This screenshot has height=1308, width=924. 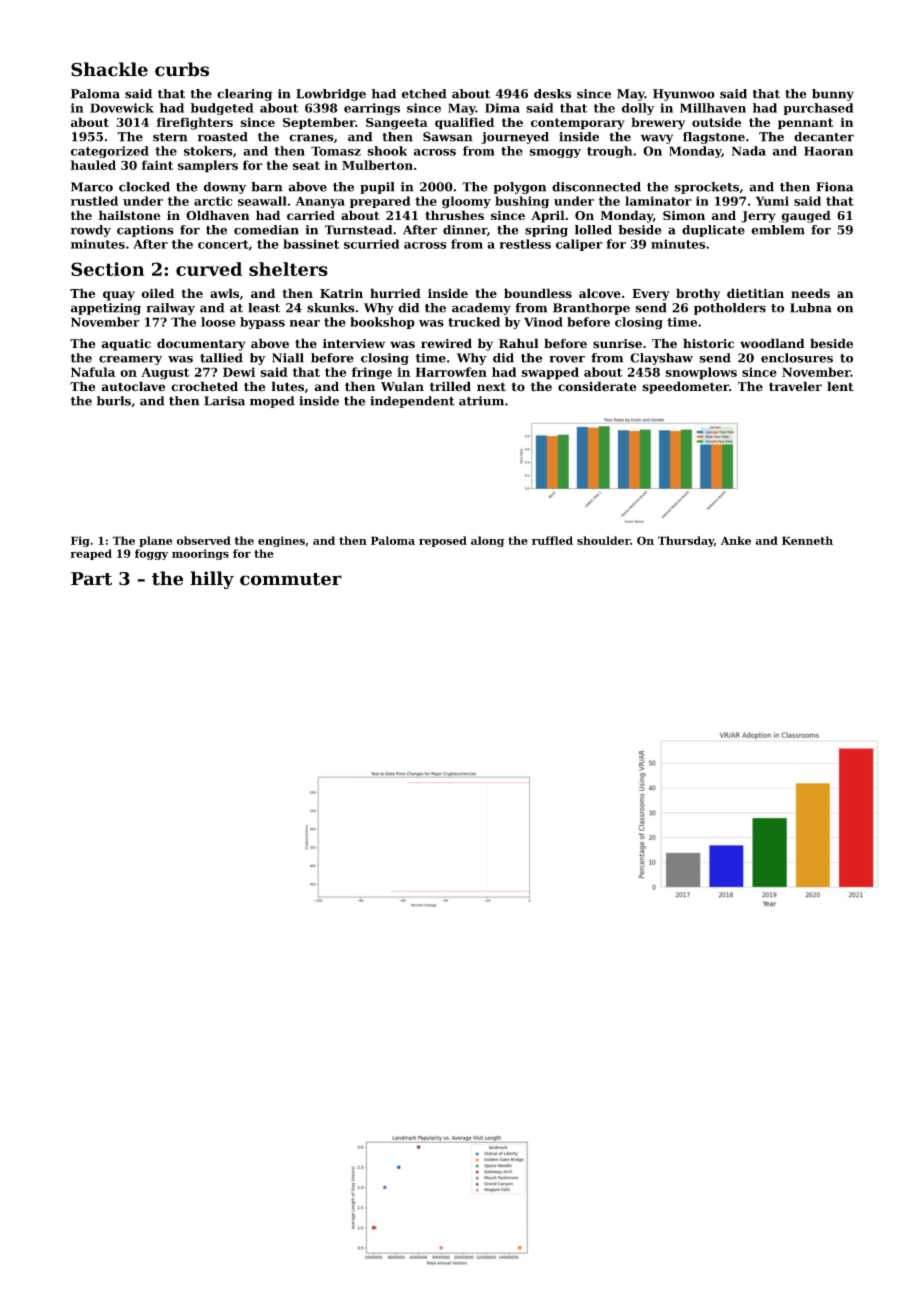 I want to click on Hyunwoo, so click(x=684, y=95).
